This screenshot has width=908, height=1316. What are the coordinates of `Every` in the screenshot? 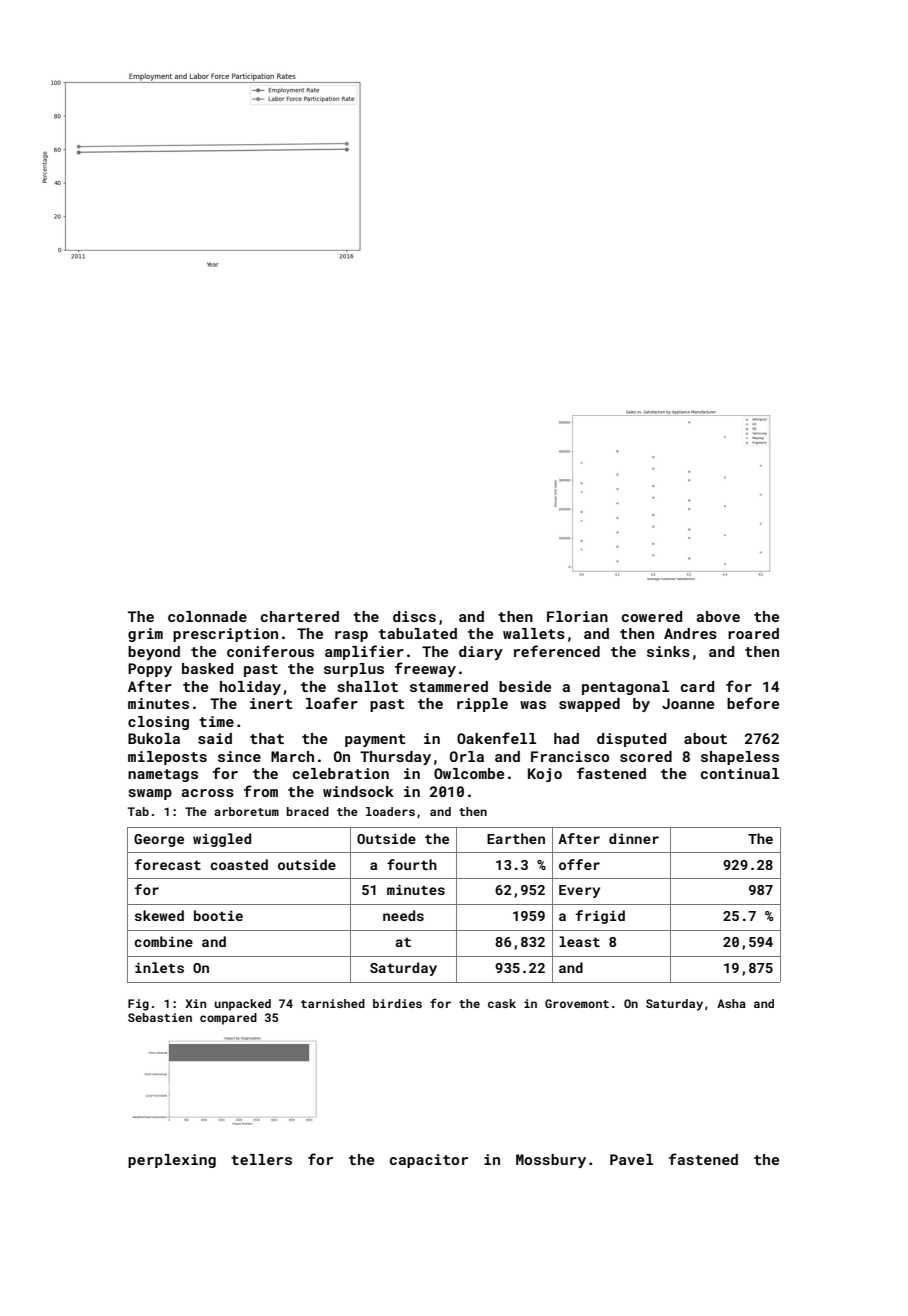 It's located at (579, 891).
